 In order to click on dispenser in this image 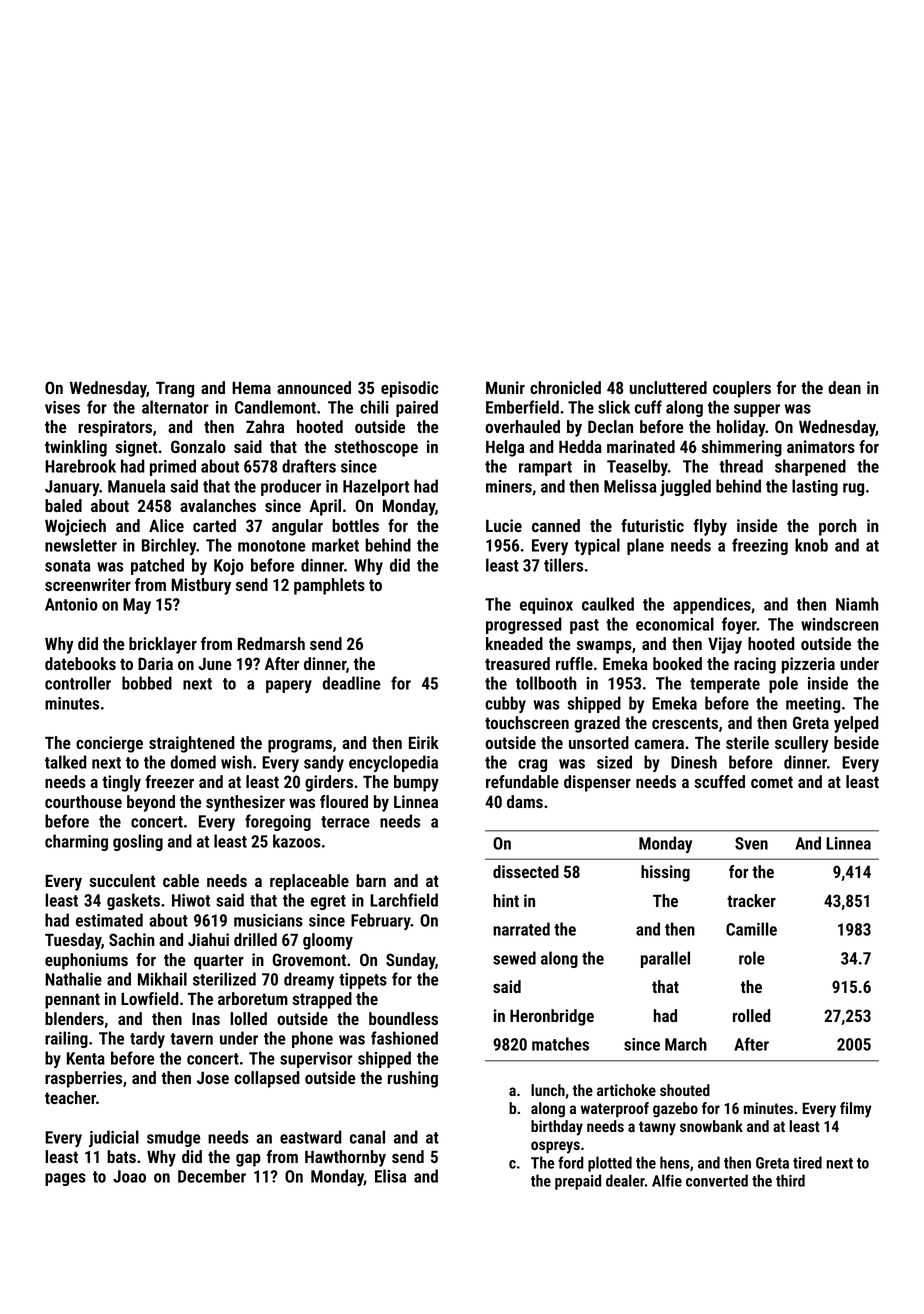, I will do `click(597, 783)`.
